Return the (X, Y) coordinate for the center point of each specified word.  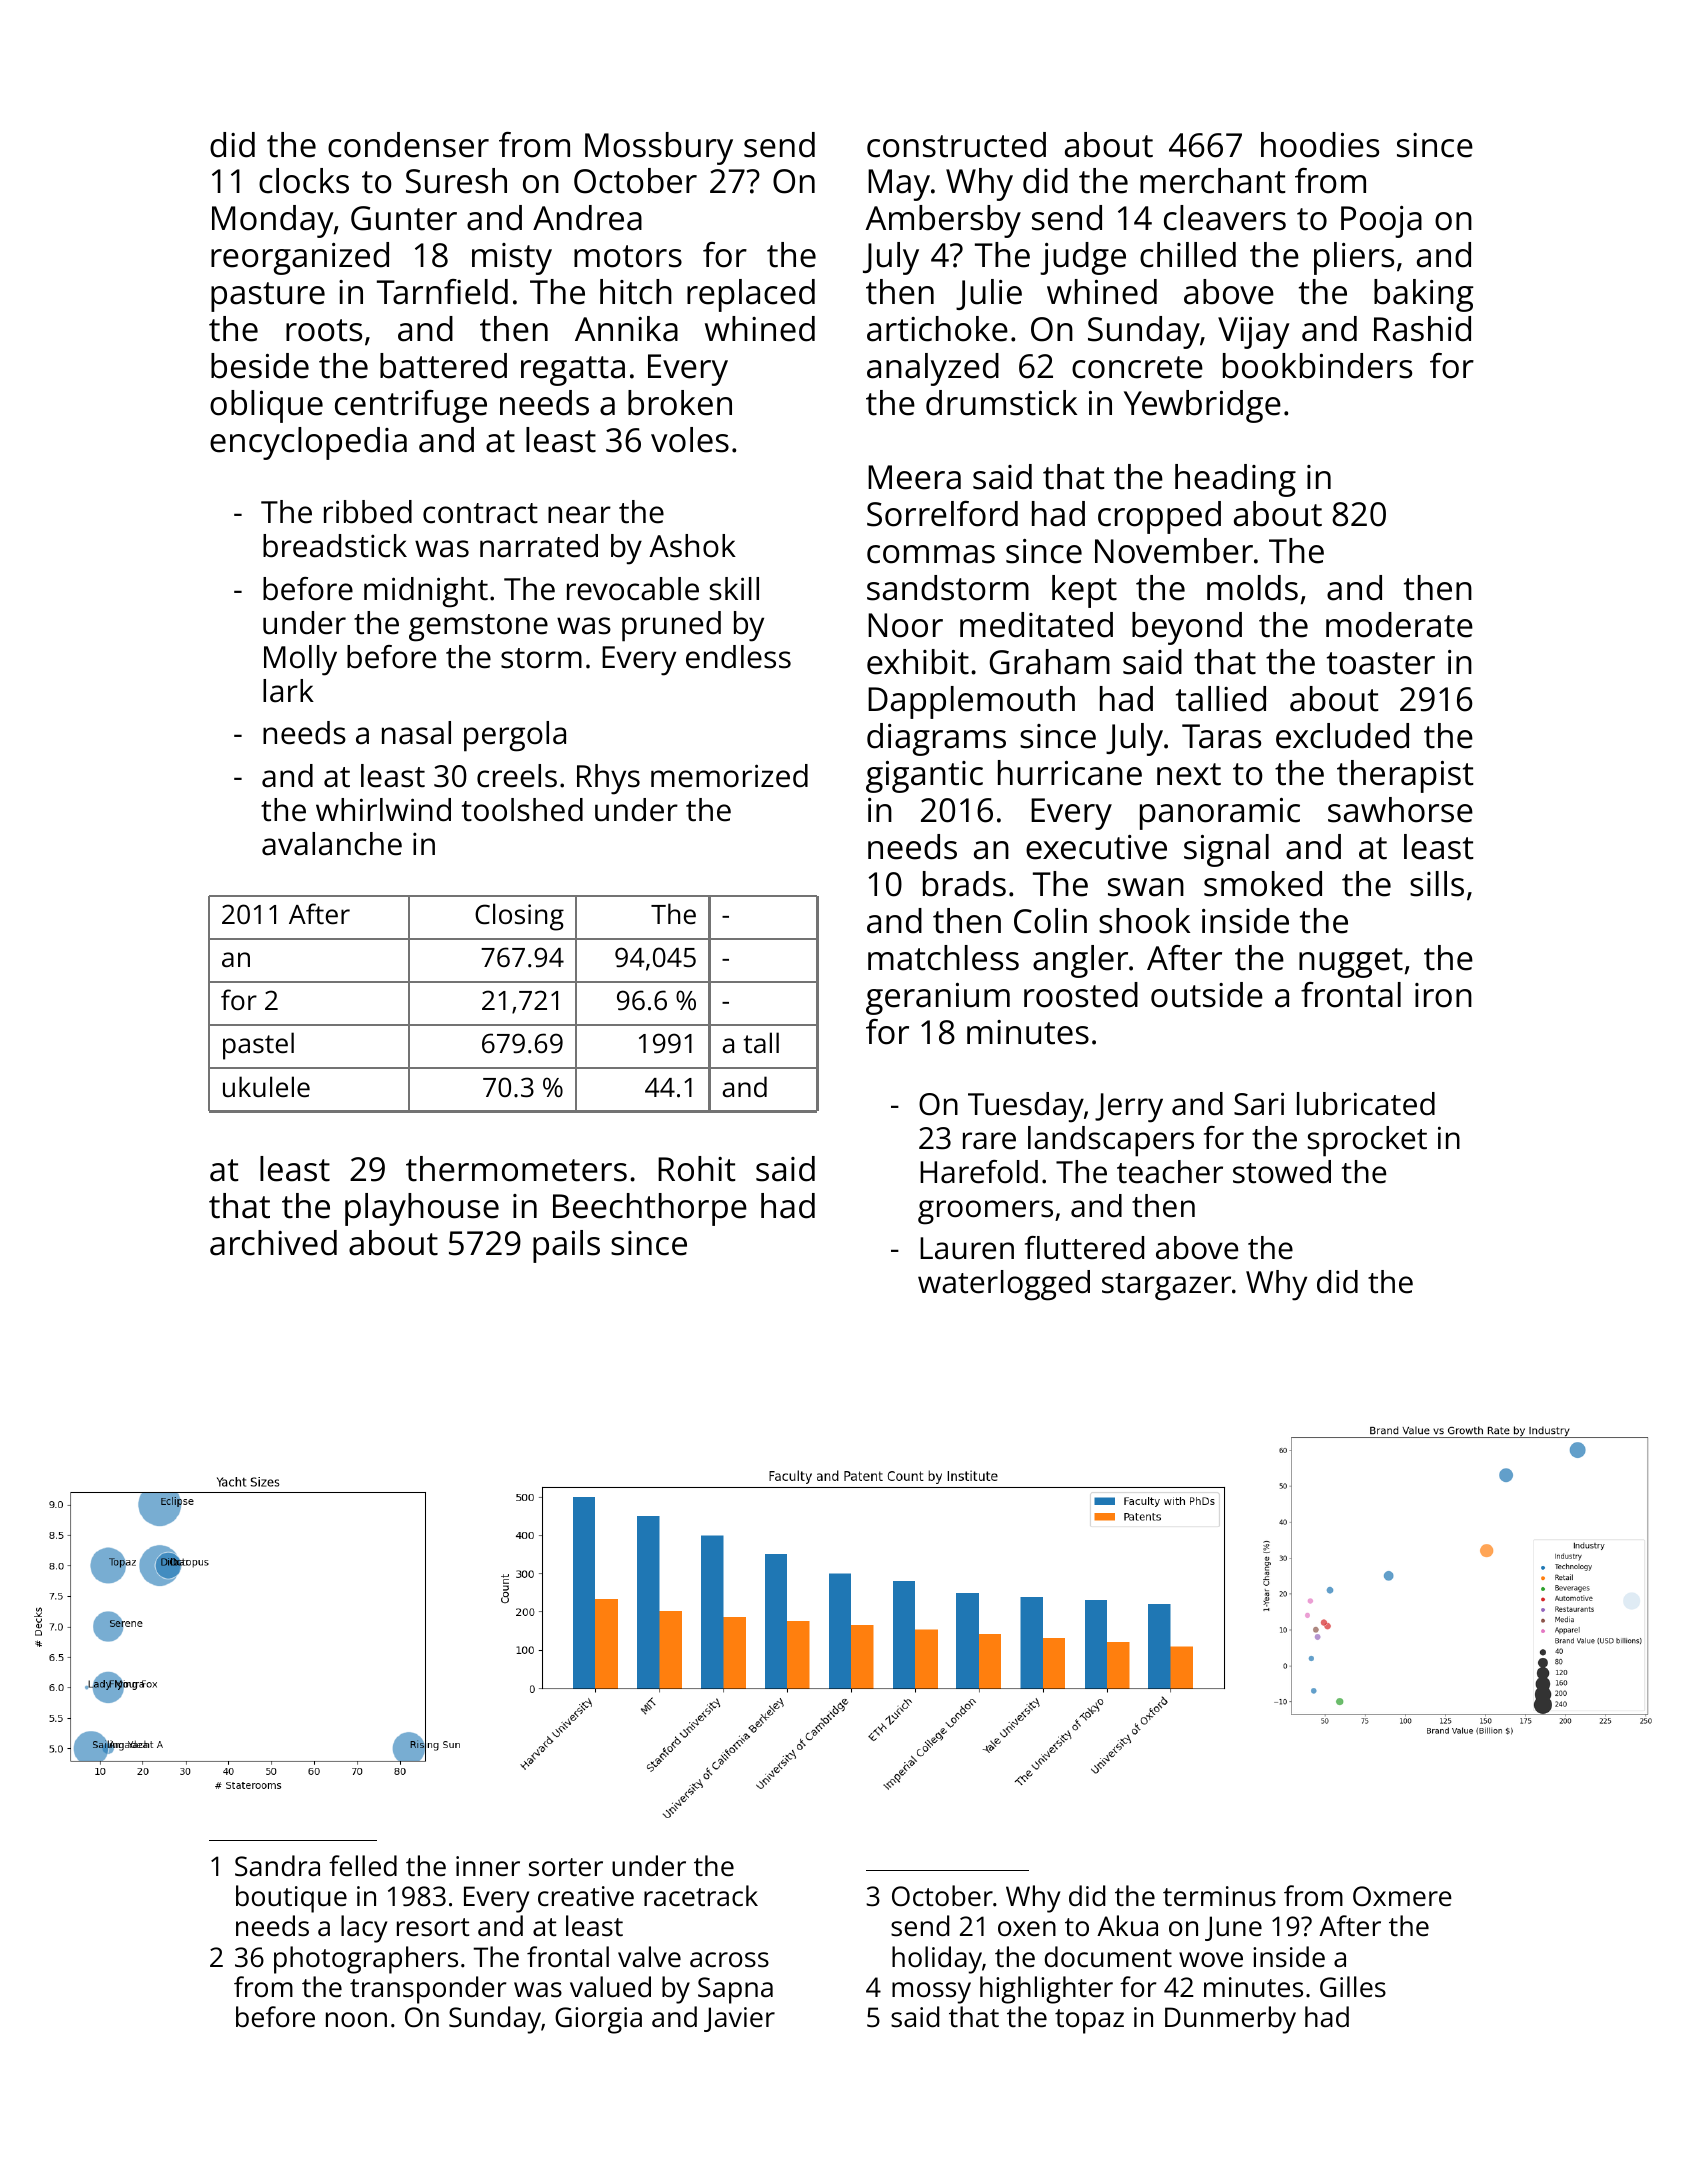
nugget (1351, 963)
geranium (938, 999)
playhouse (422, 1209)
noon (356, 2019)
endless (738, 657)
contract (480, 513)
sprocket (1367, 1141)
